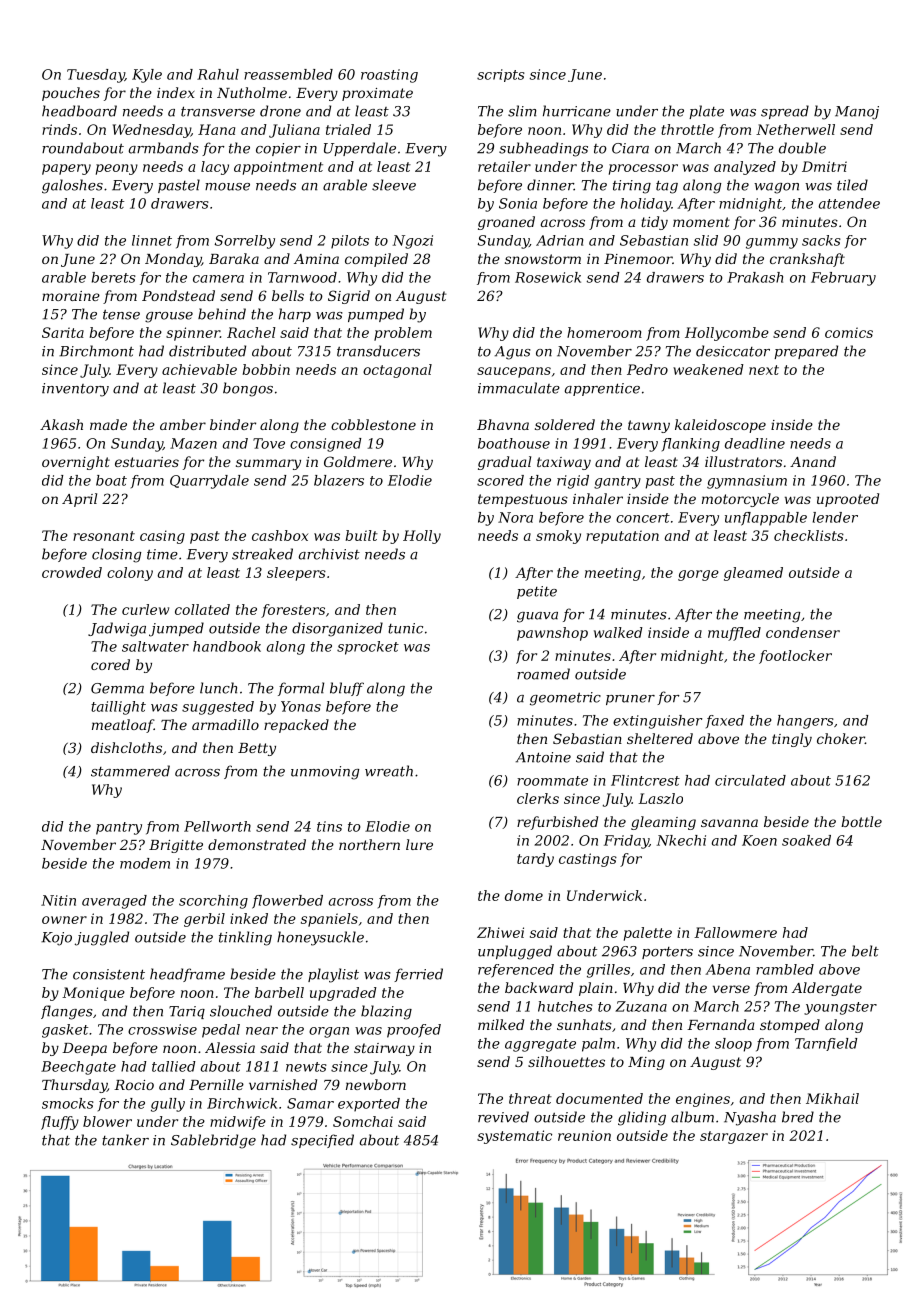  I want to click on specified, so click(322, 1141).
